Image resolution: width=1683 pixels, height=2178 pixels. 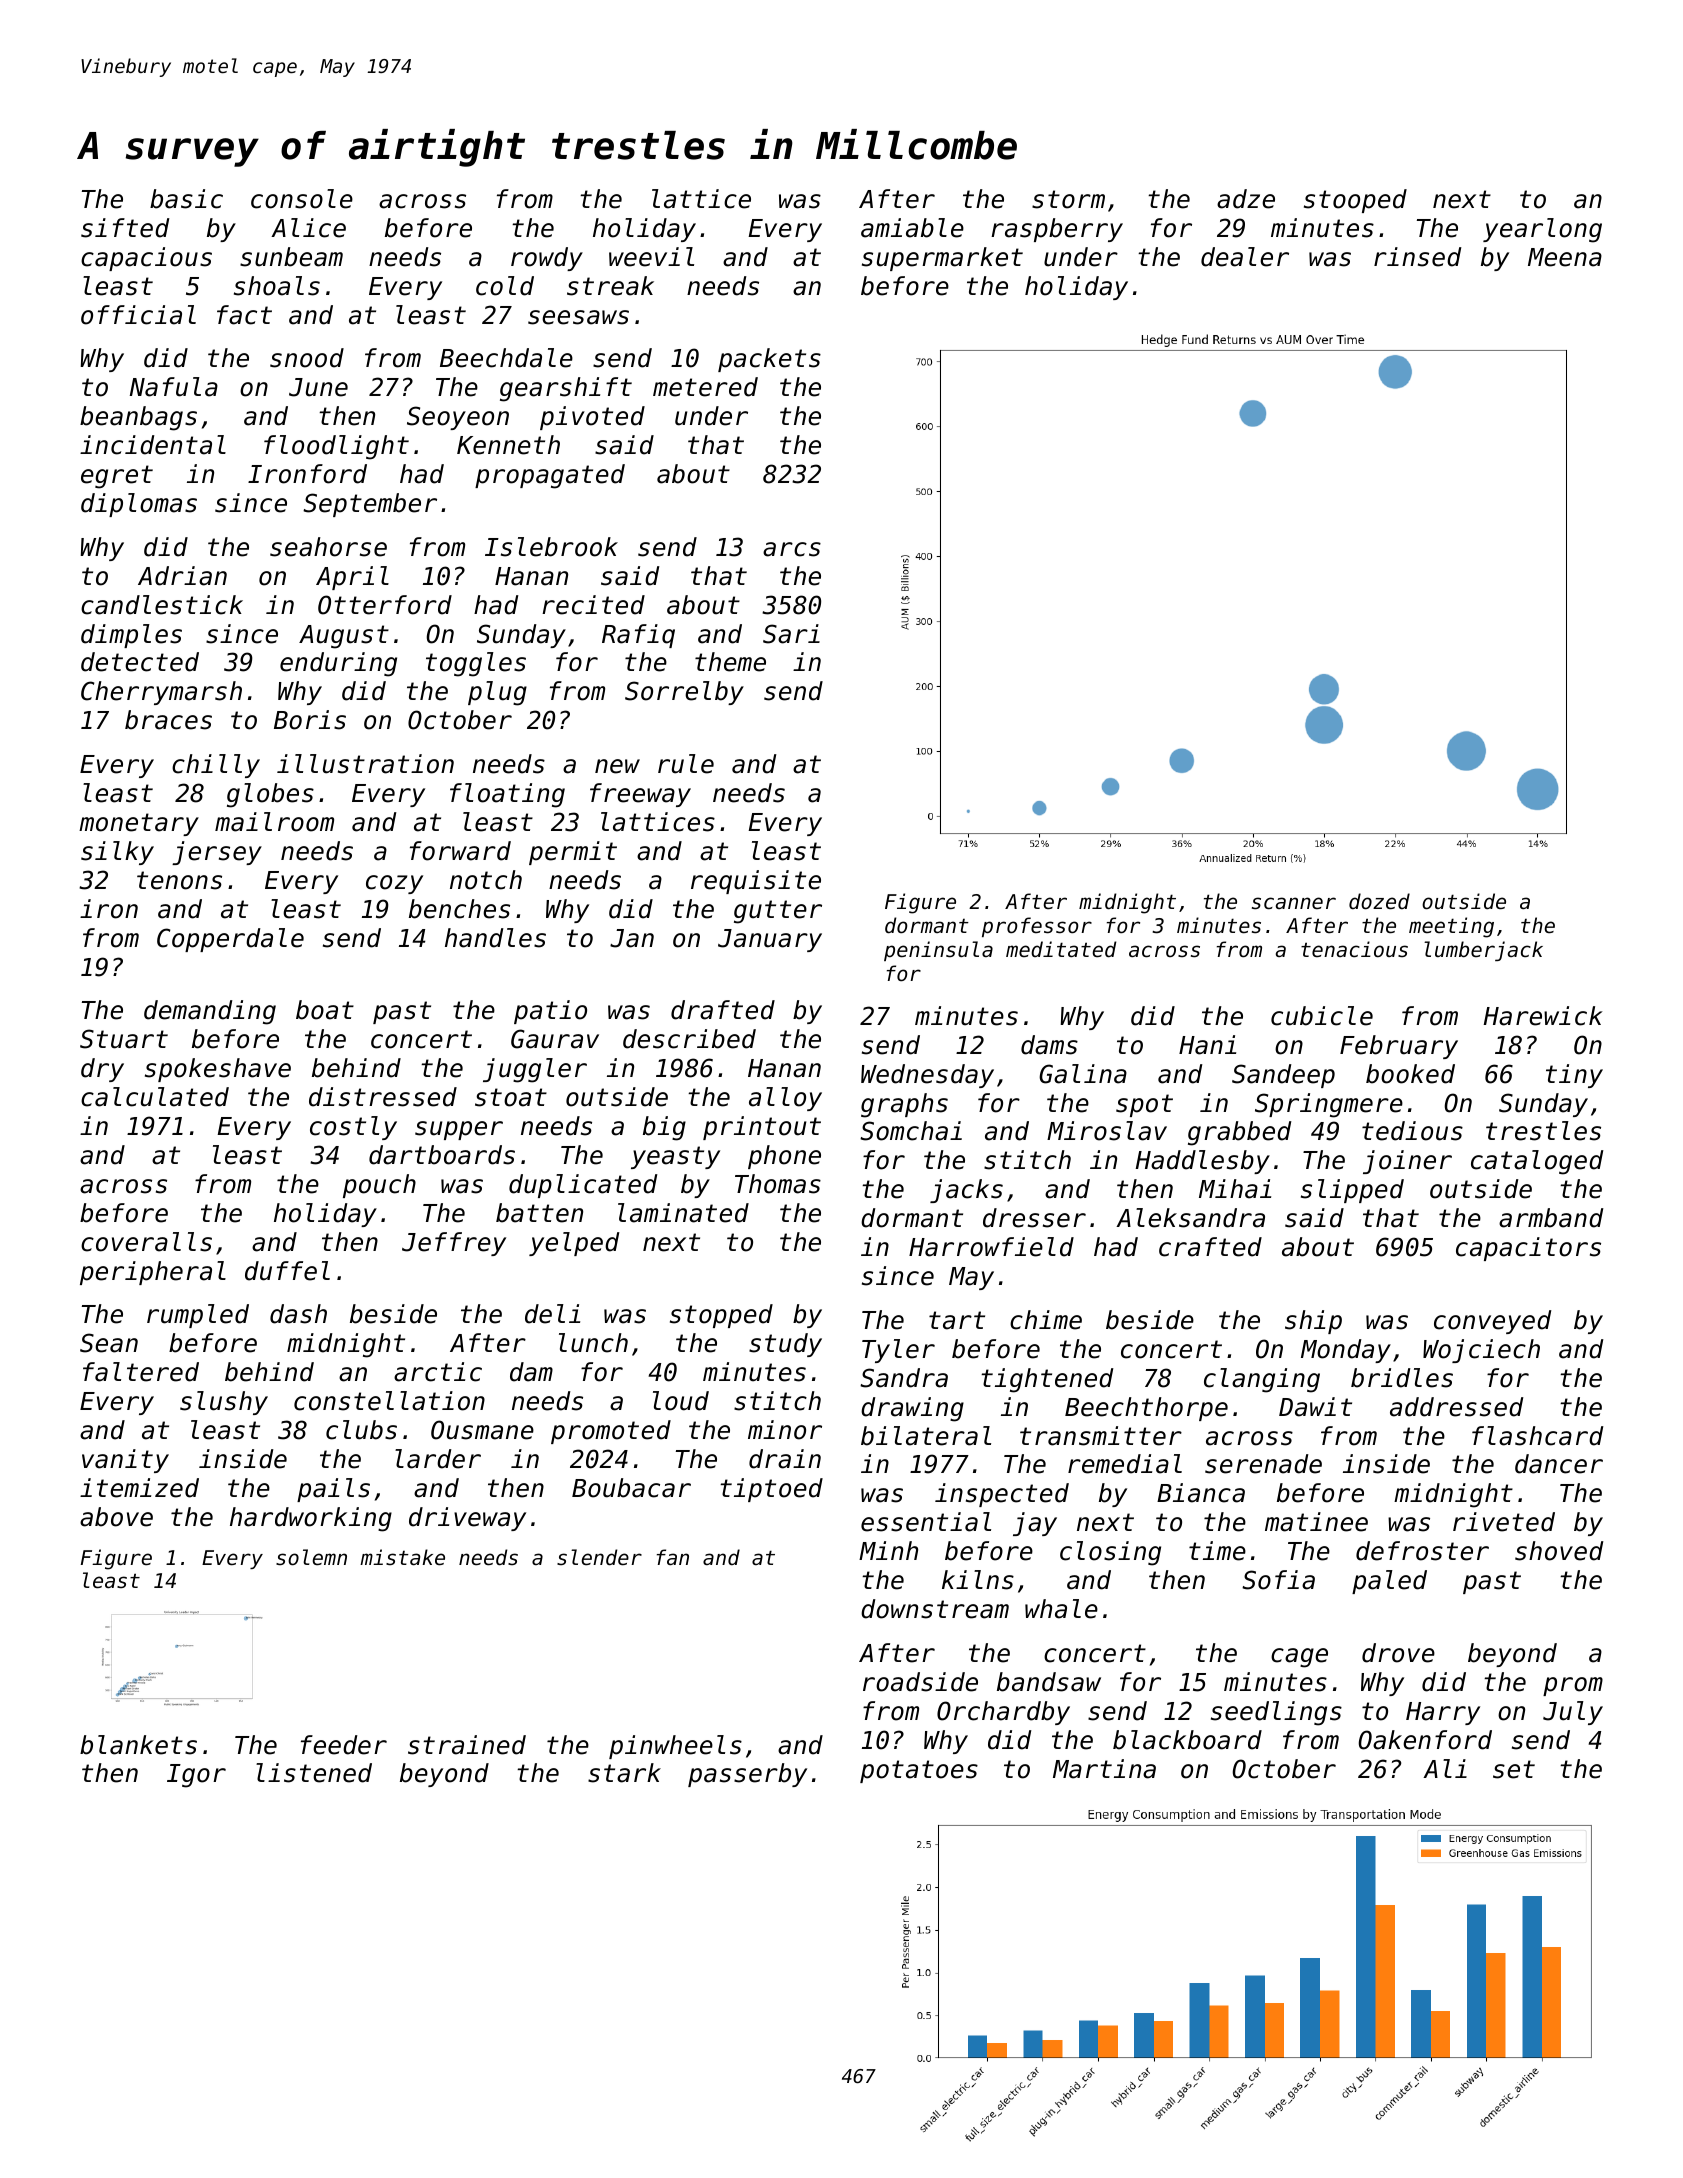 What do you see at coordinates (505, 286) in the image?
I see `cold` at bounding box center [505, 286].
